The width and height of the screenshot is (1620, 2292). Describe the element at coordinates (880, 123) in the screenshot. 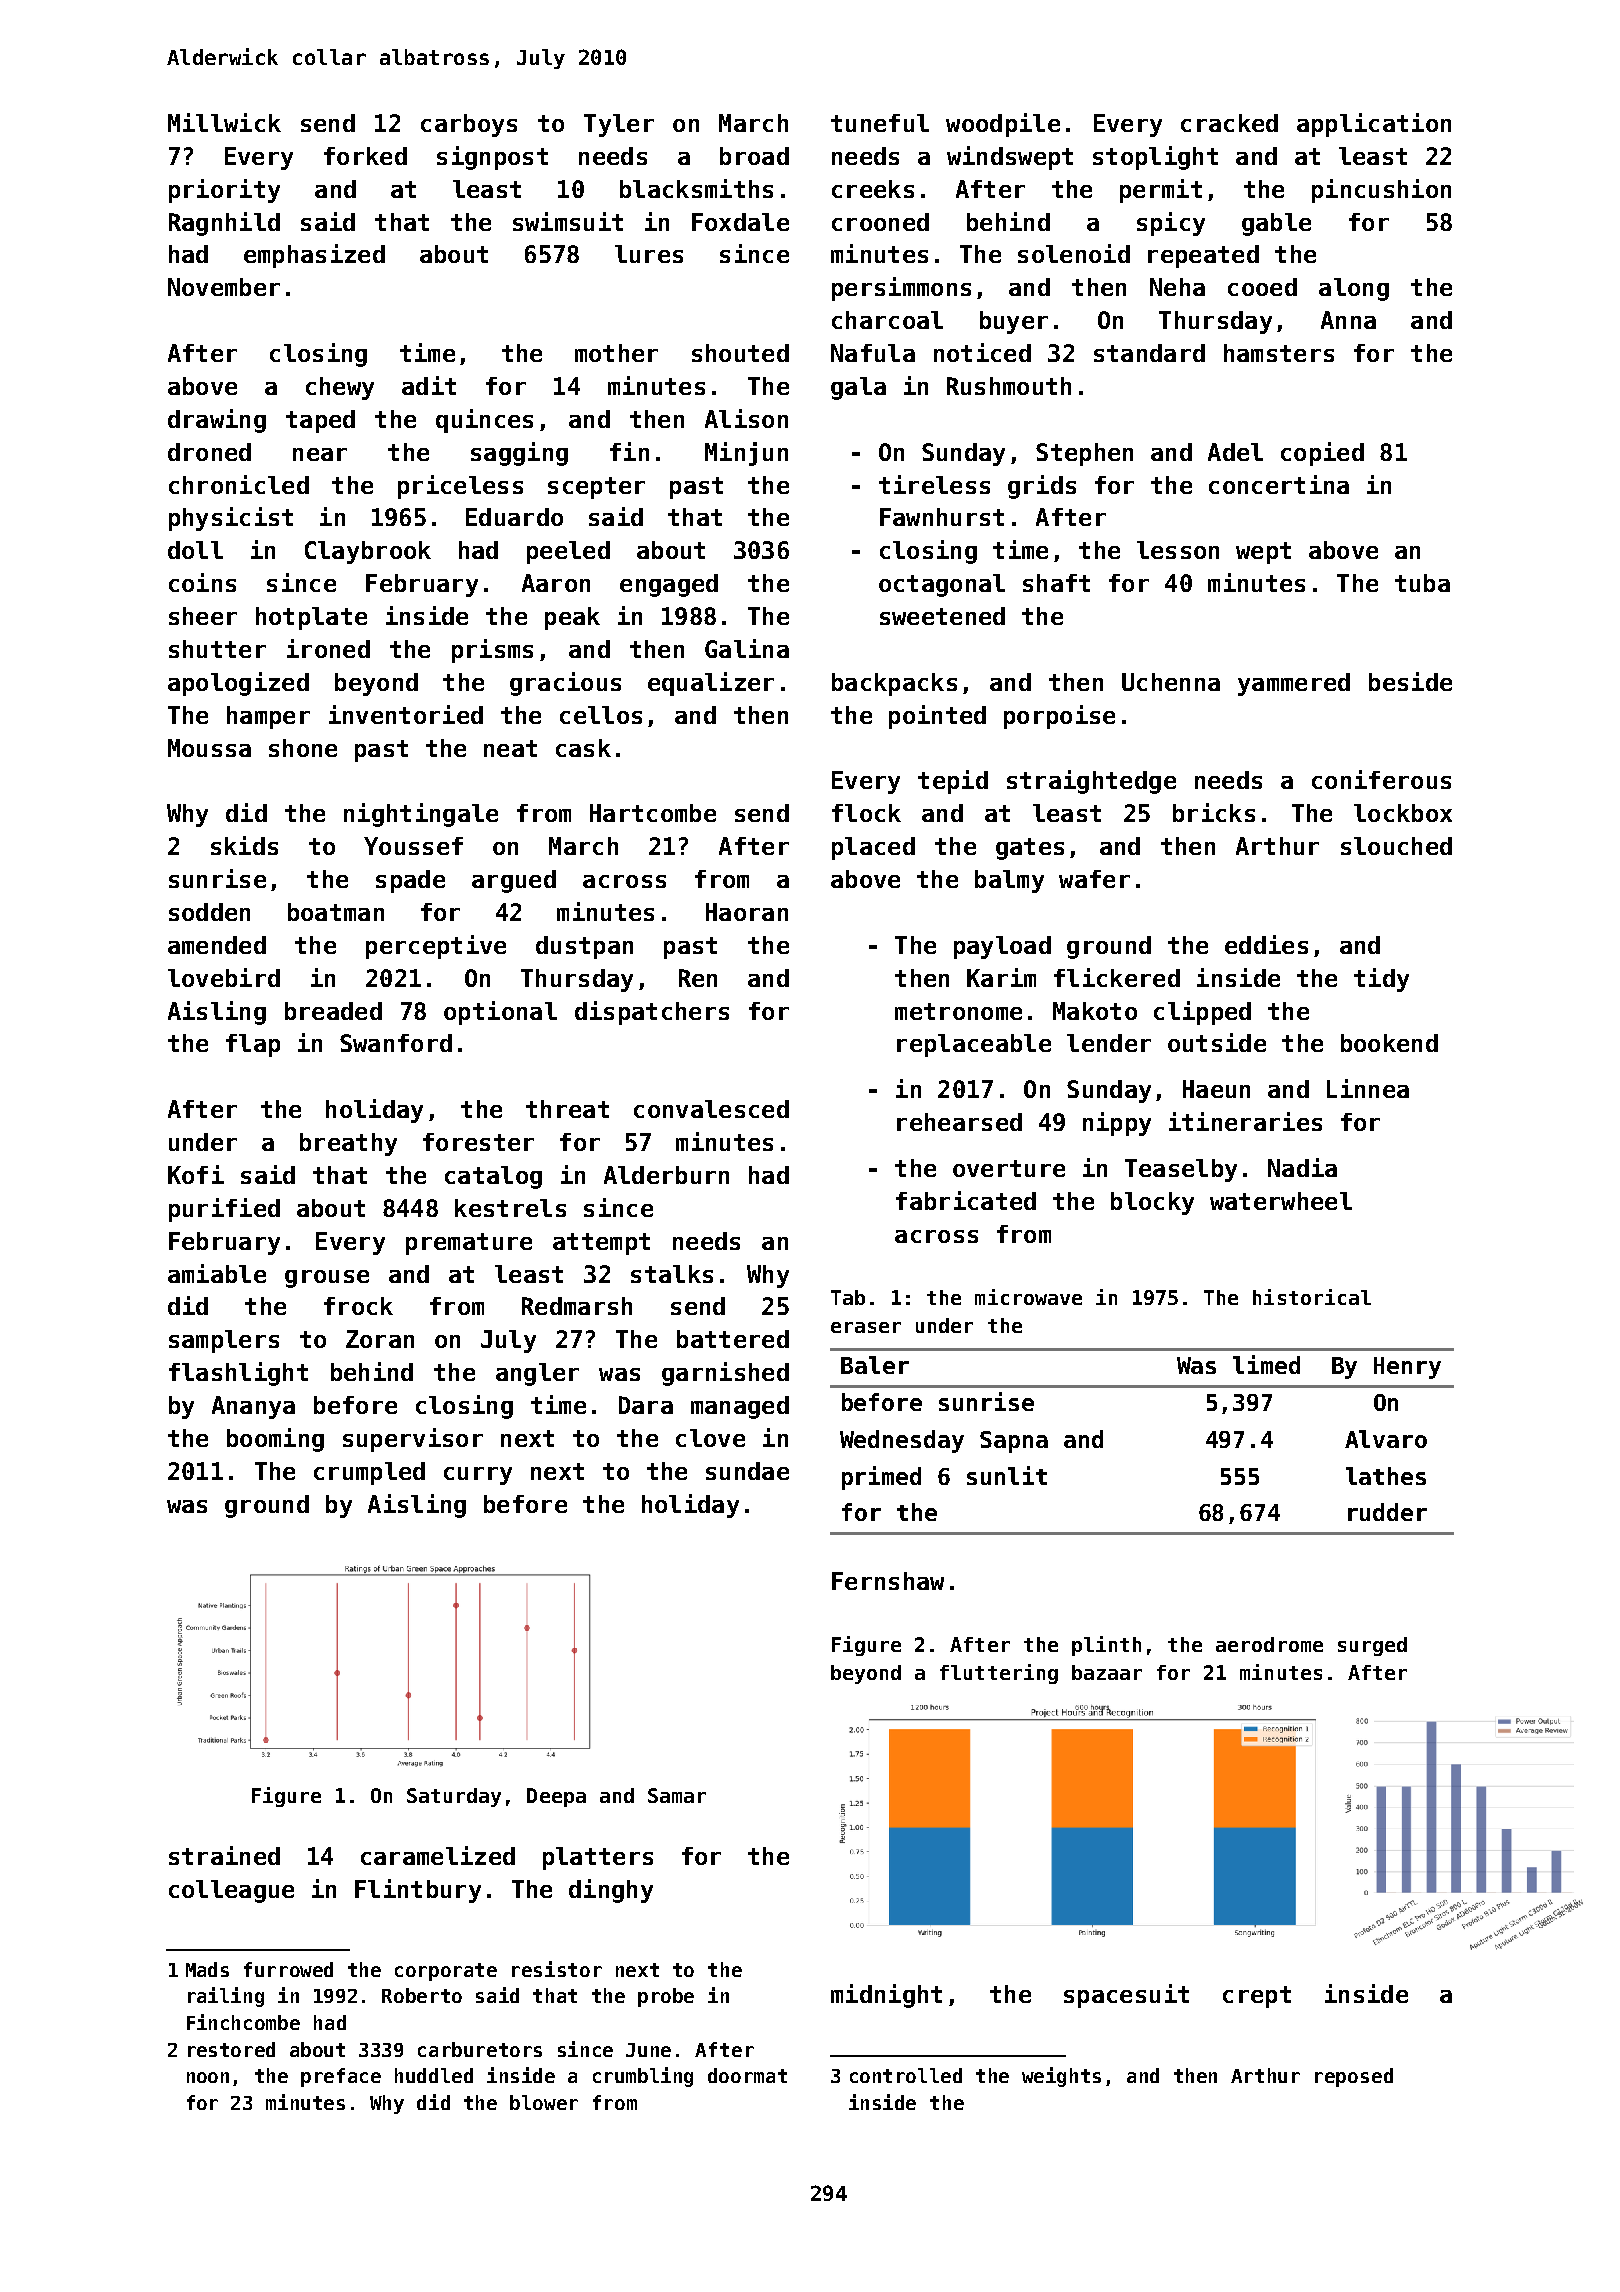

I see `tuneful` at that location.
